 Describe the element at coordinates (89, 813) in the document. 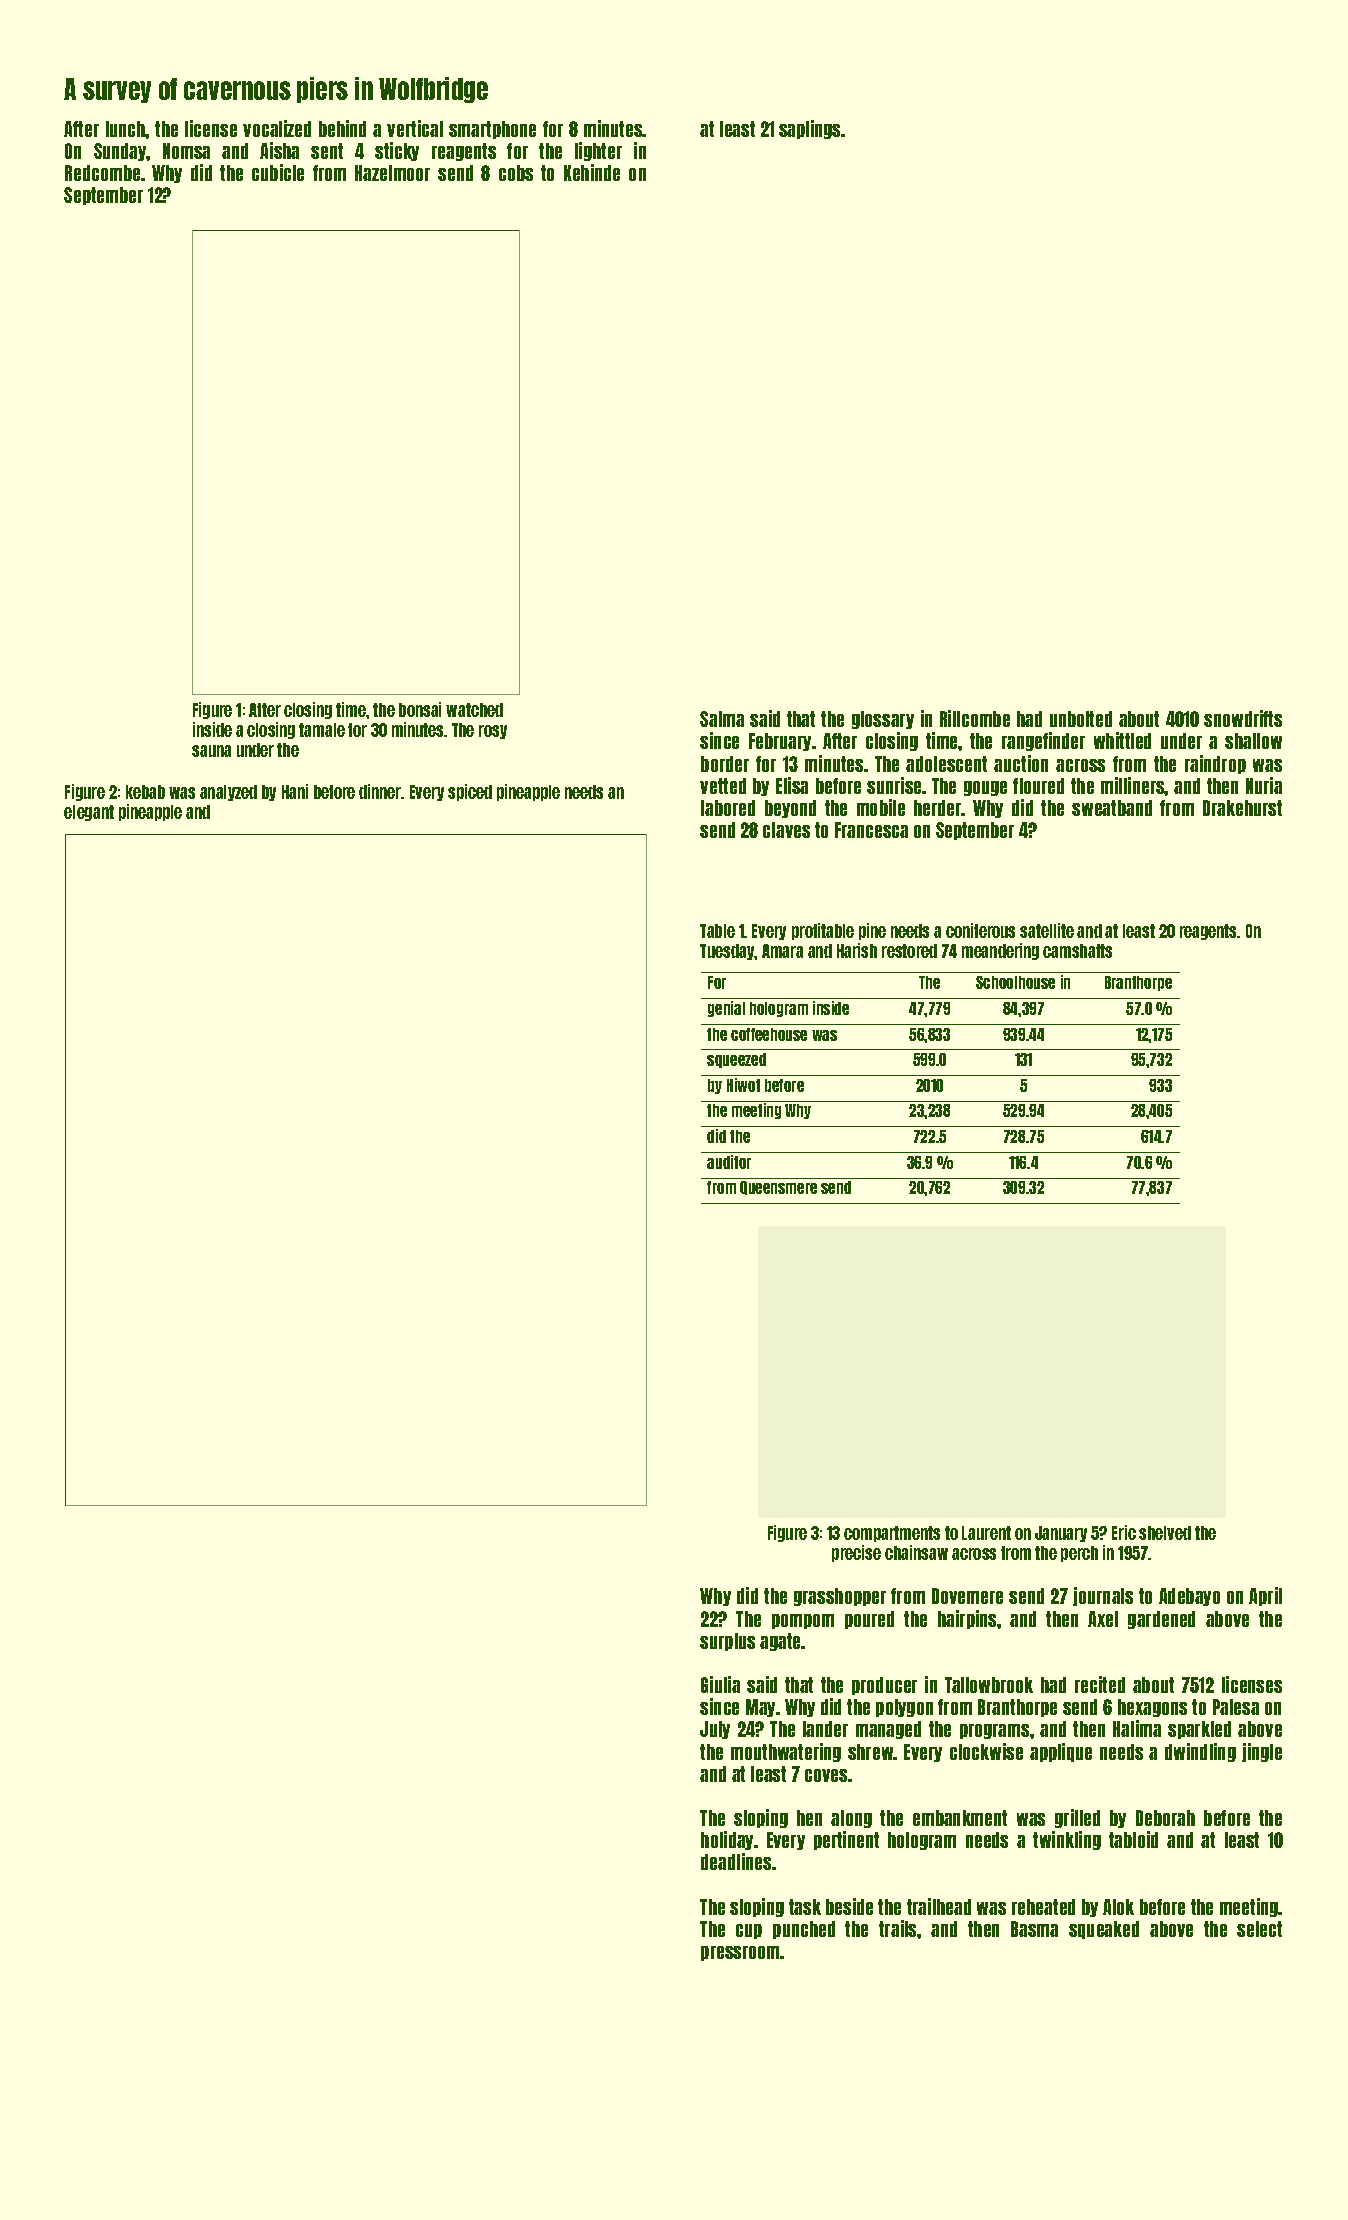

I see `elegant` at that location.
